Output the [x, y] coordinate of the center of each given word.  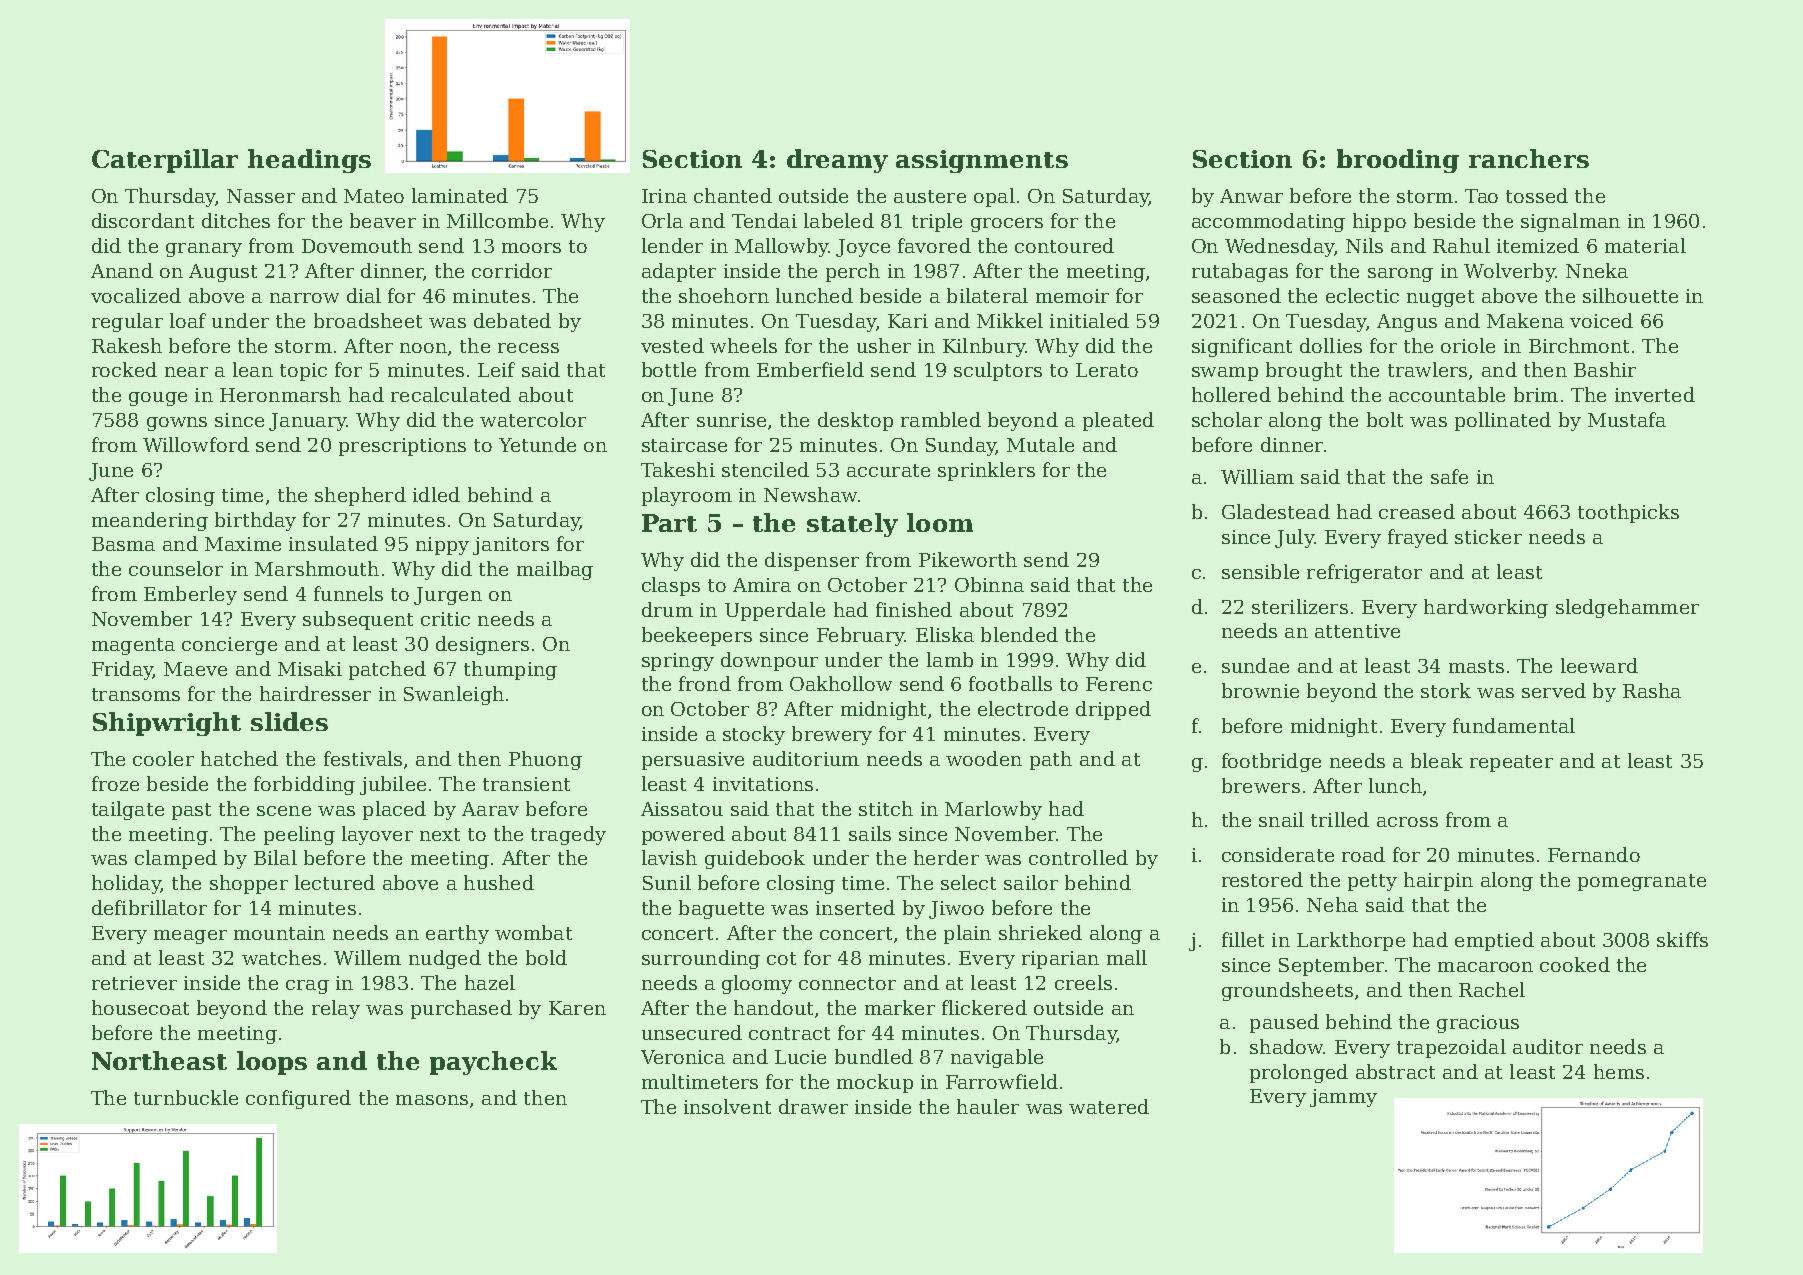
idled [436, 494]
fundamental [1514, 725]
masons [432, 1100]
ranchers [1529, 158]
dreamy [837, 161]
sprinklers [986, 471]
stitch [886, 808]
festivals [363, 758]
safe [1449, 476]
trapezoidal [1451, 1048]
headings [309, 161]
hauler [988, 1106]
